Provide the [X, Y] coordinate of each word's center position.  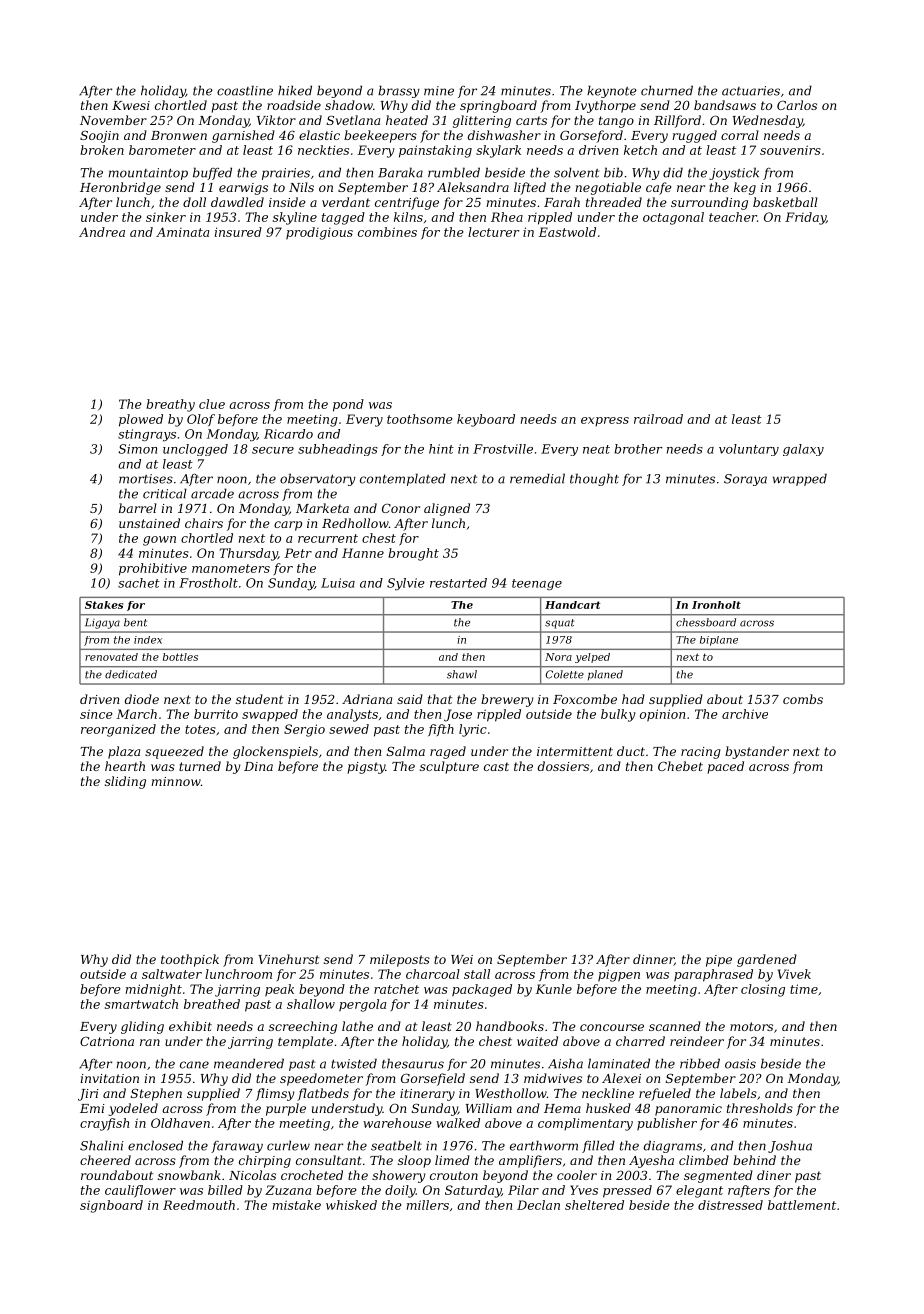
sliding [125, 782]
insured [238, 232]
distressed [730, 1205]
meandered [249, 1063]
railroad [658, 419]
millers [428, 1205]
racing [701, 753]
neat [596, 449]
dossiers [563, 766]
